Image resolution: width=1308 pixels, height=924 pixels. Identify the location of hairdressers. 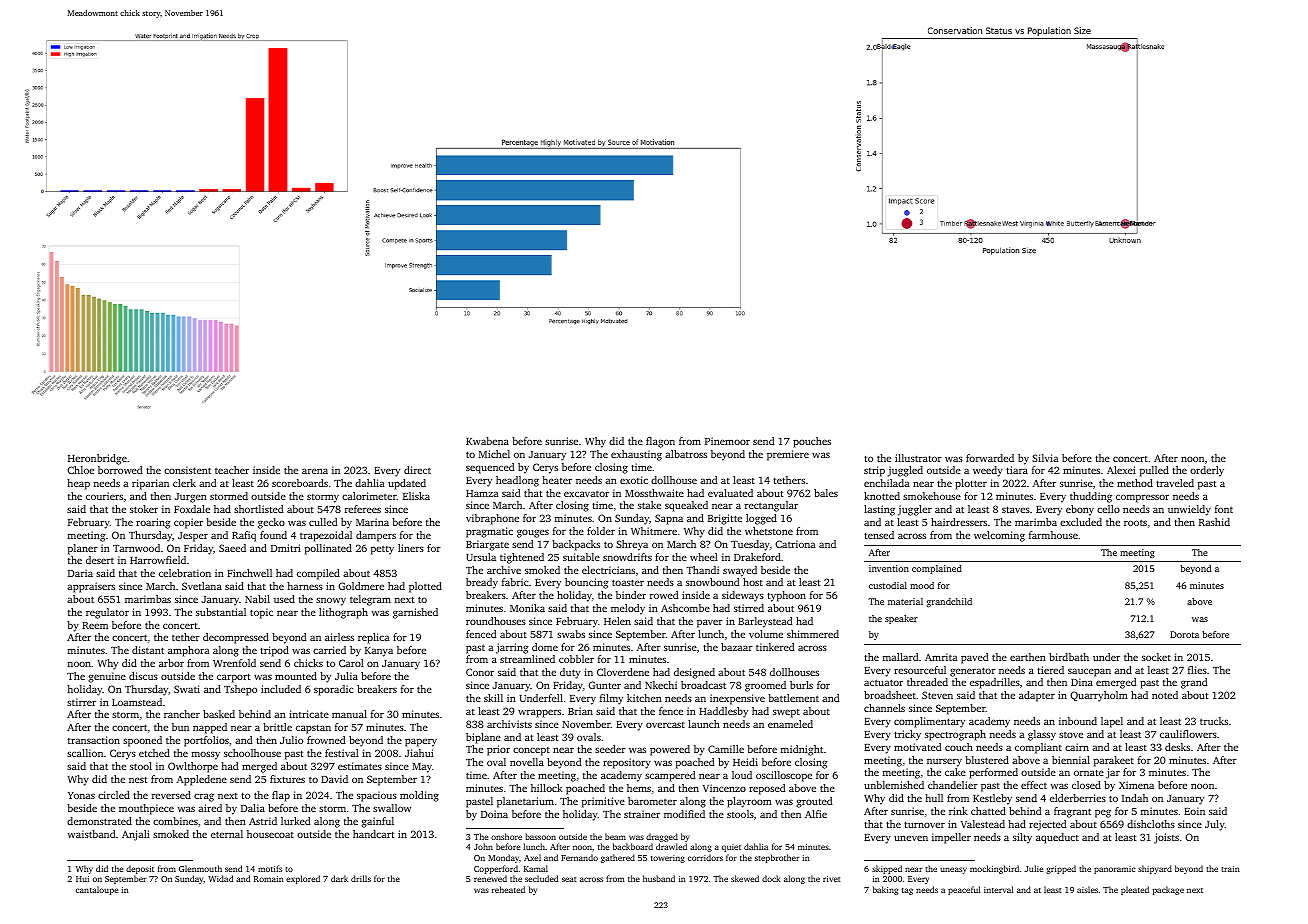
(959, 522).
